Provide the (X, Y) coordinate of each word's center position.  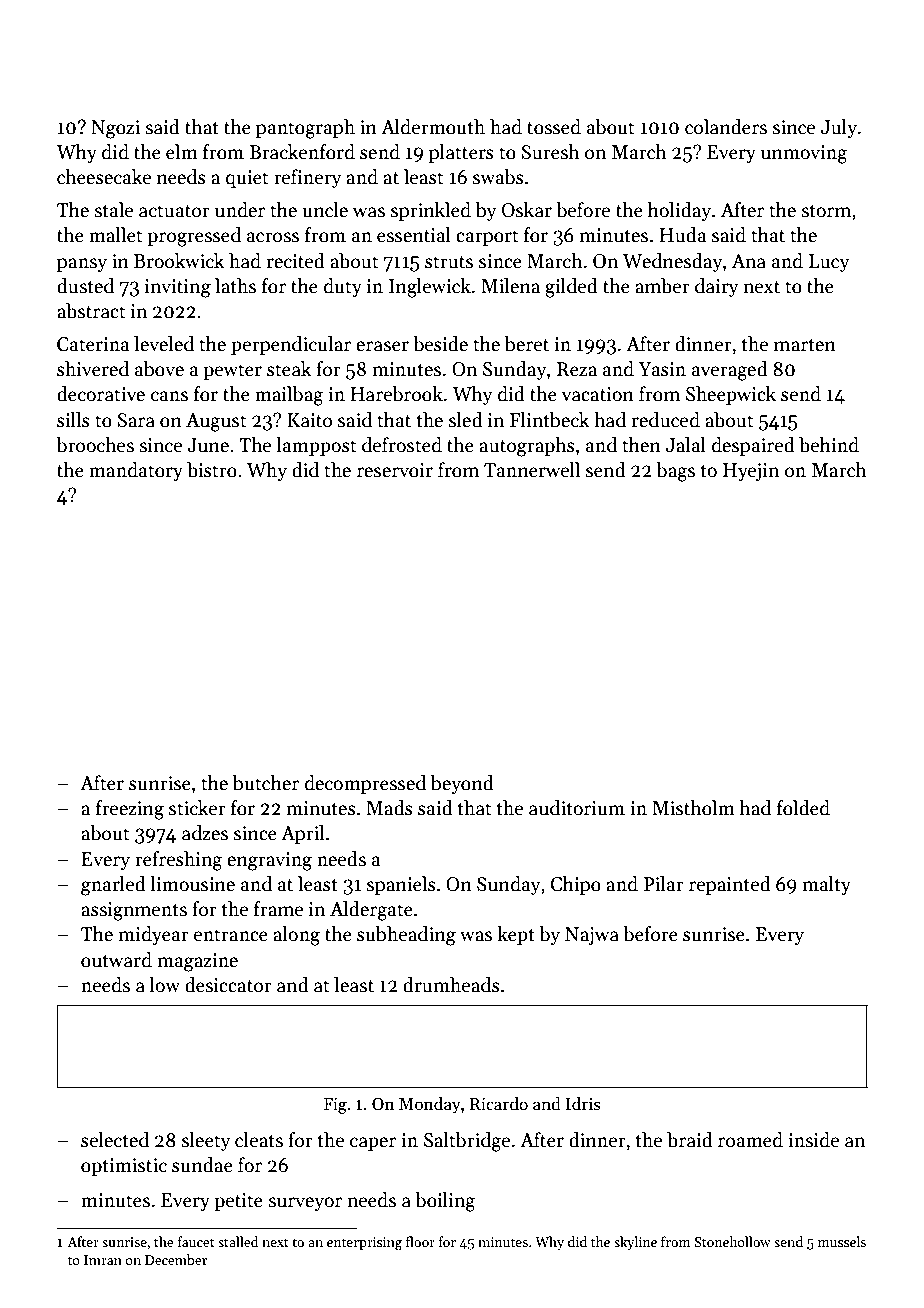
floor (420, 1241)
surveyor (305, 1204)
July (839, 128)
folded (803, 808)
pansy (82, 265)
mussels (842, 1241)
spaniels (401, 885)
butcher (266, 783)
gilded (571, 288)
